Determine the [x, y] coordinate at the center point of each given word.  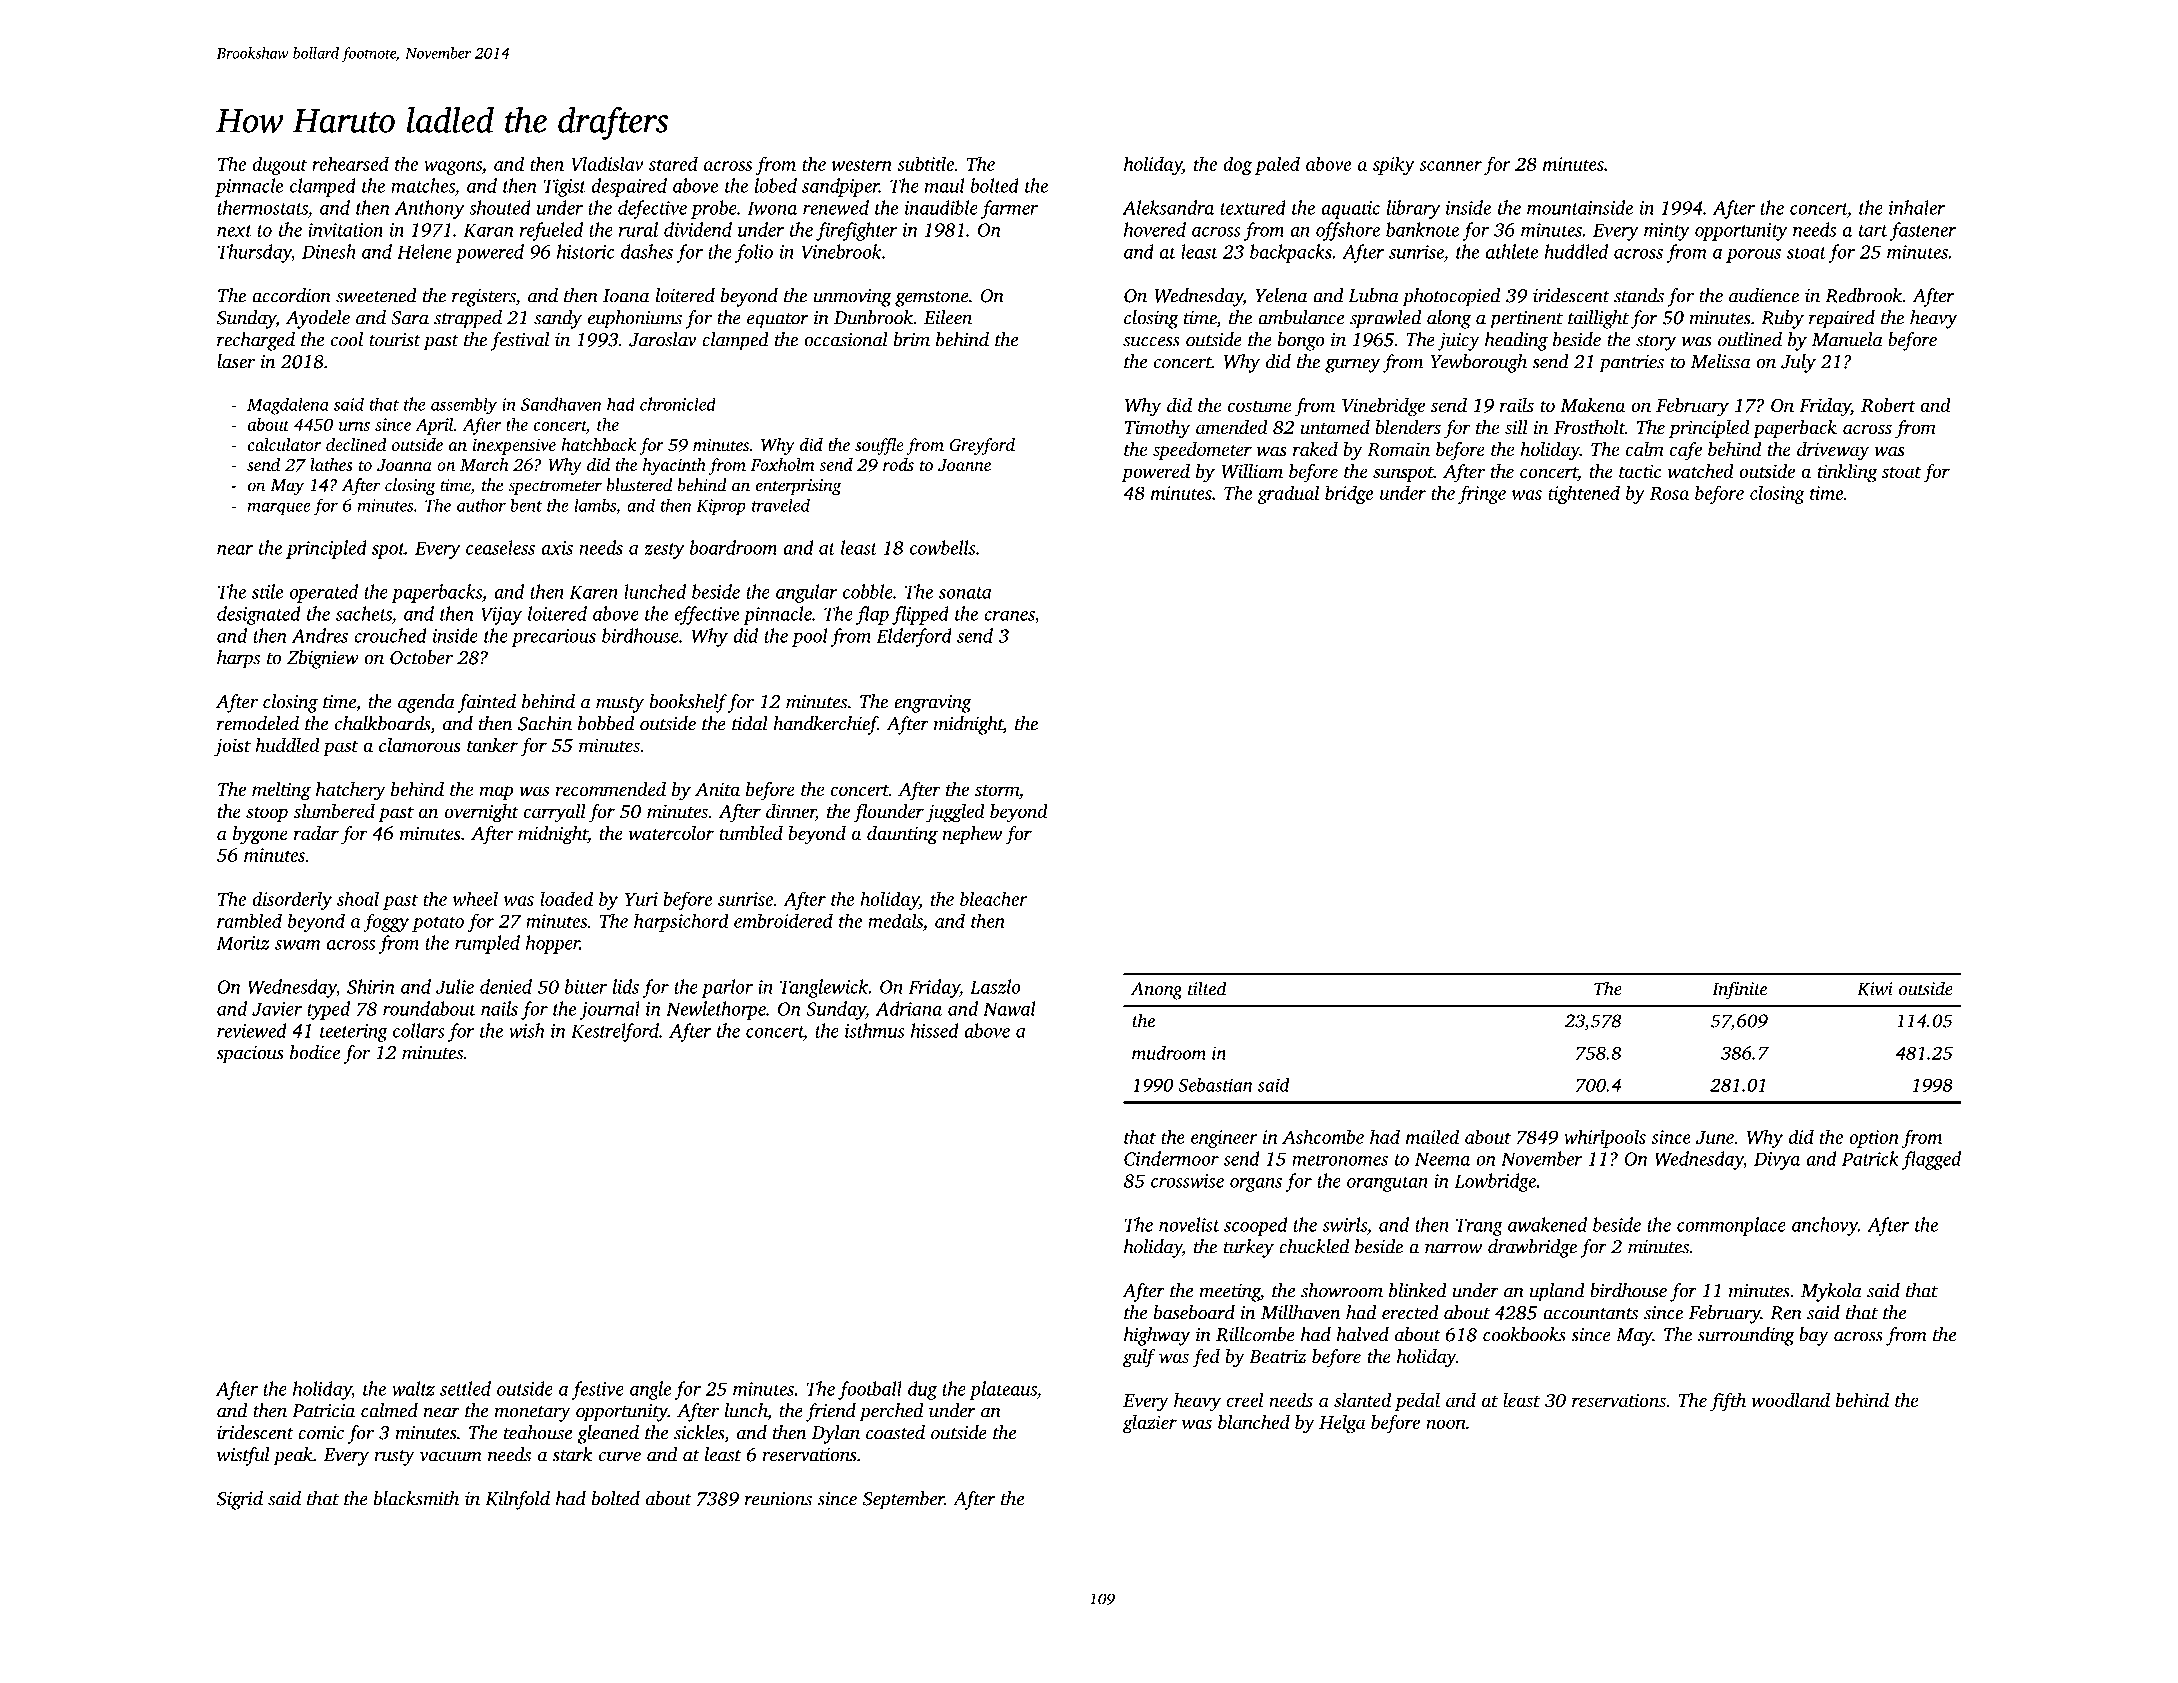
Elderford [914, 637]
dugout [279, 165]
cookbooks [1524, 1334]
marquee [279, 509]
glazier [1150, 1424]
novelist [1189, 1224]
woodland [1790, 1400]
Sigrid [240, 1500]
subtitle [925, 163]
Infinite [1739, 990]
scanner [1450, 166]
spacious [250, 1055]
